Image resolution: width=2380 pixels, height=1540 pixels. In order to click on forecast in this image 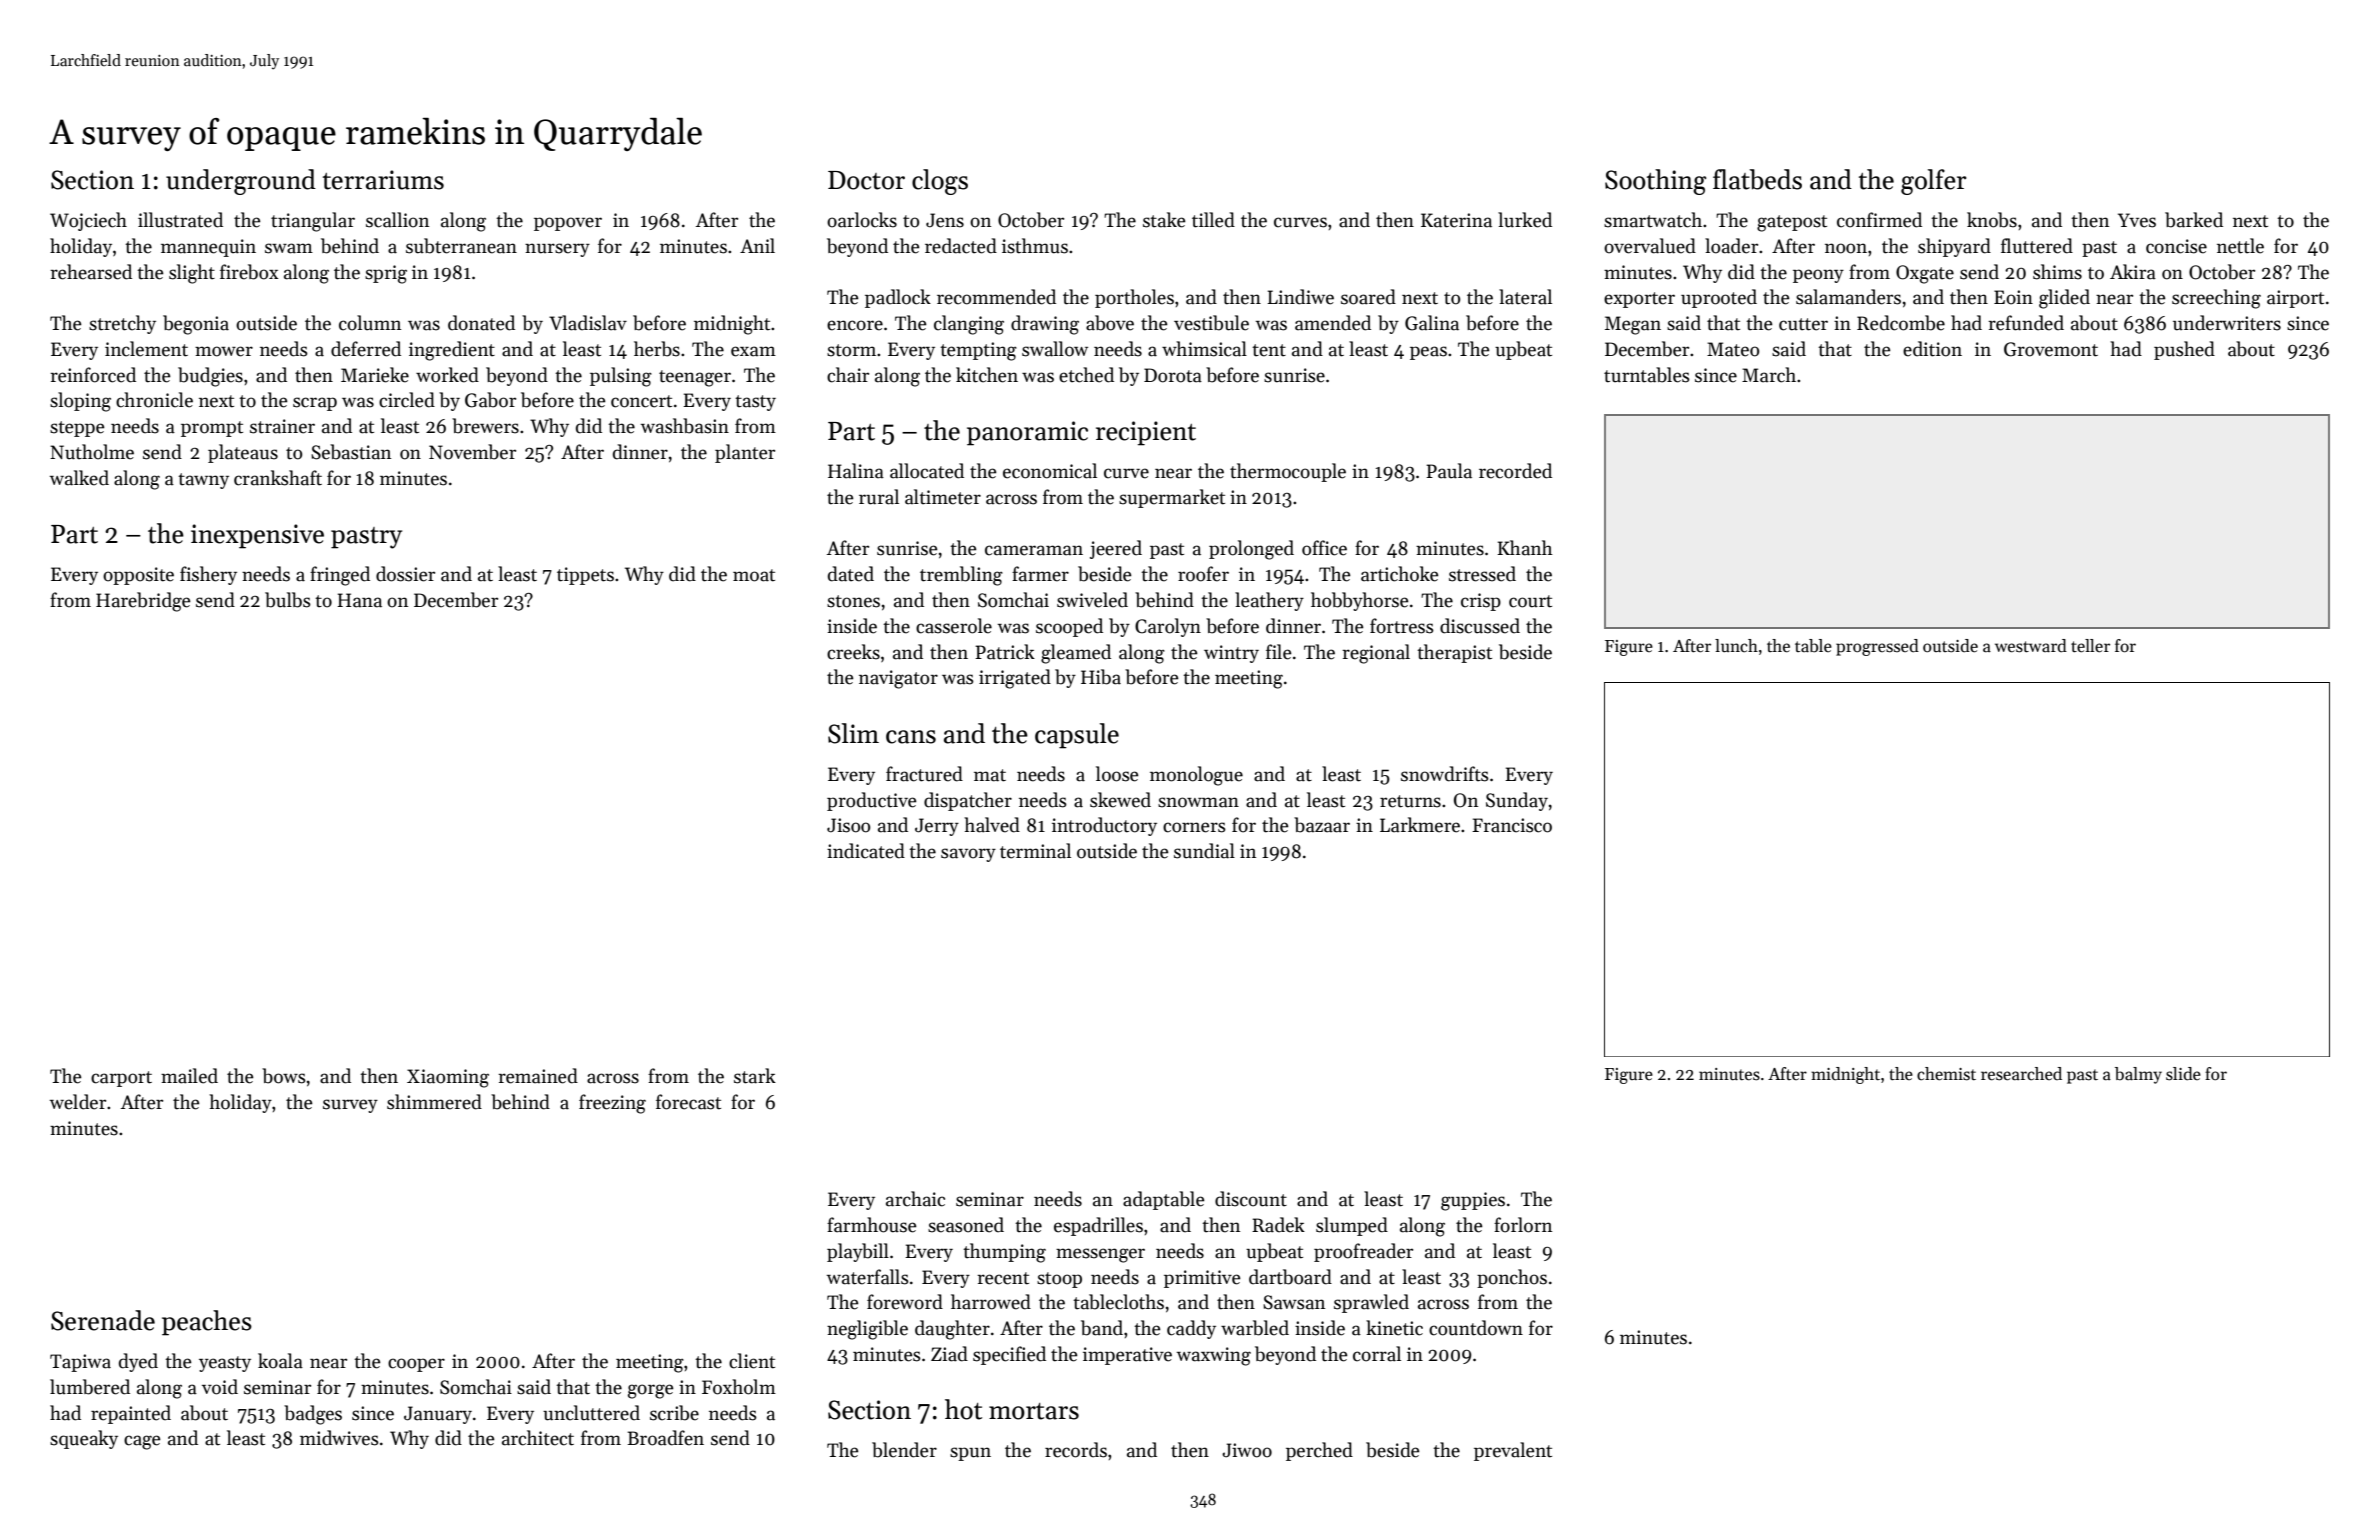, I will do `click(688, 1102)`.
